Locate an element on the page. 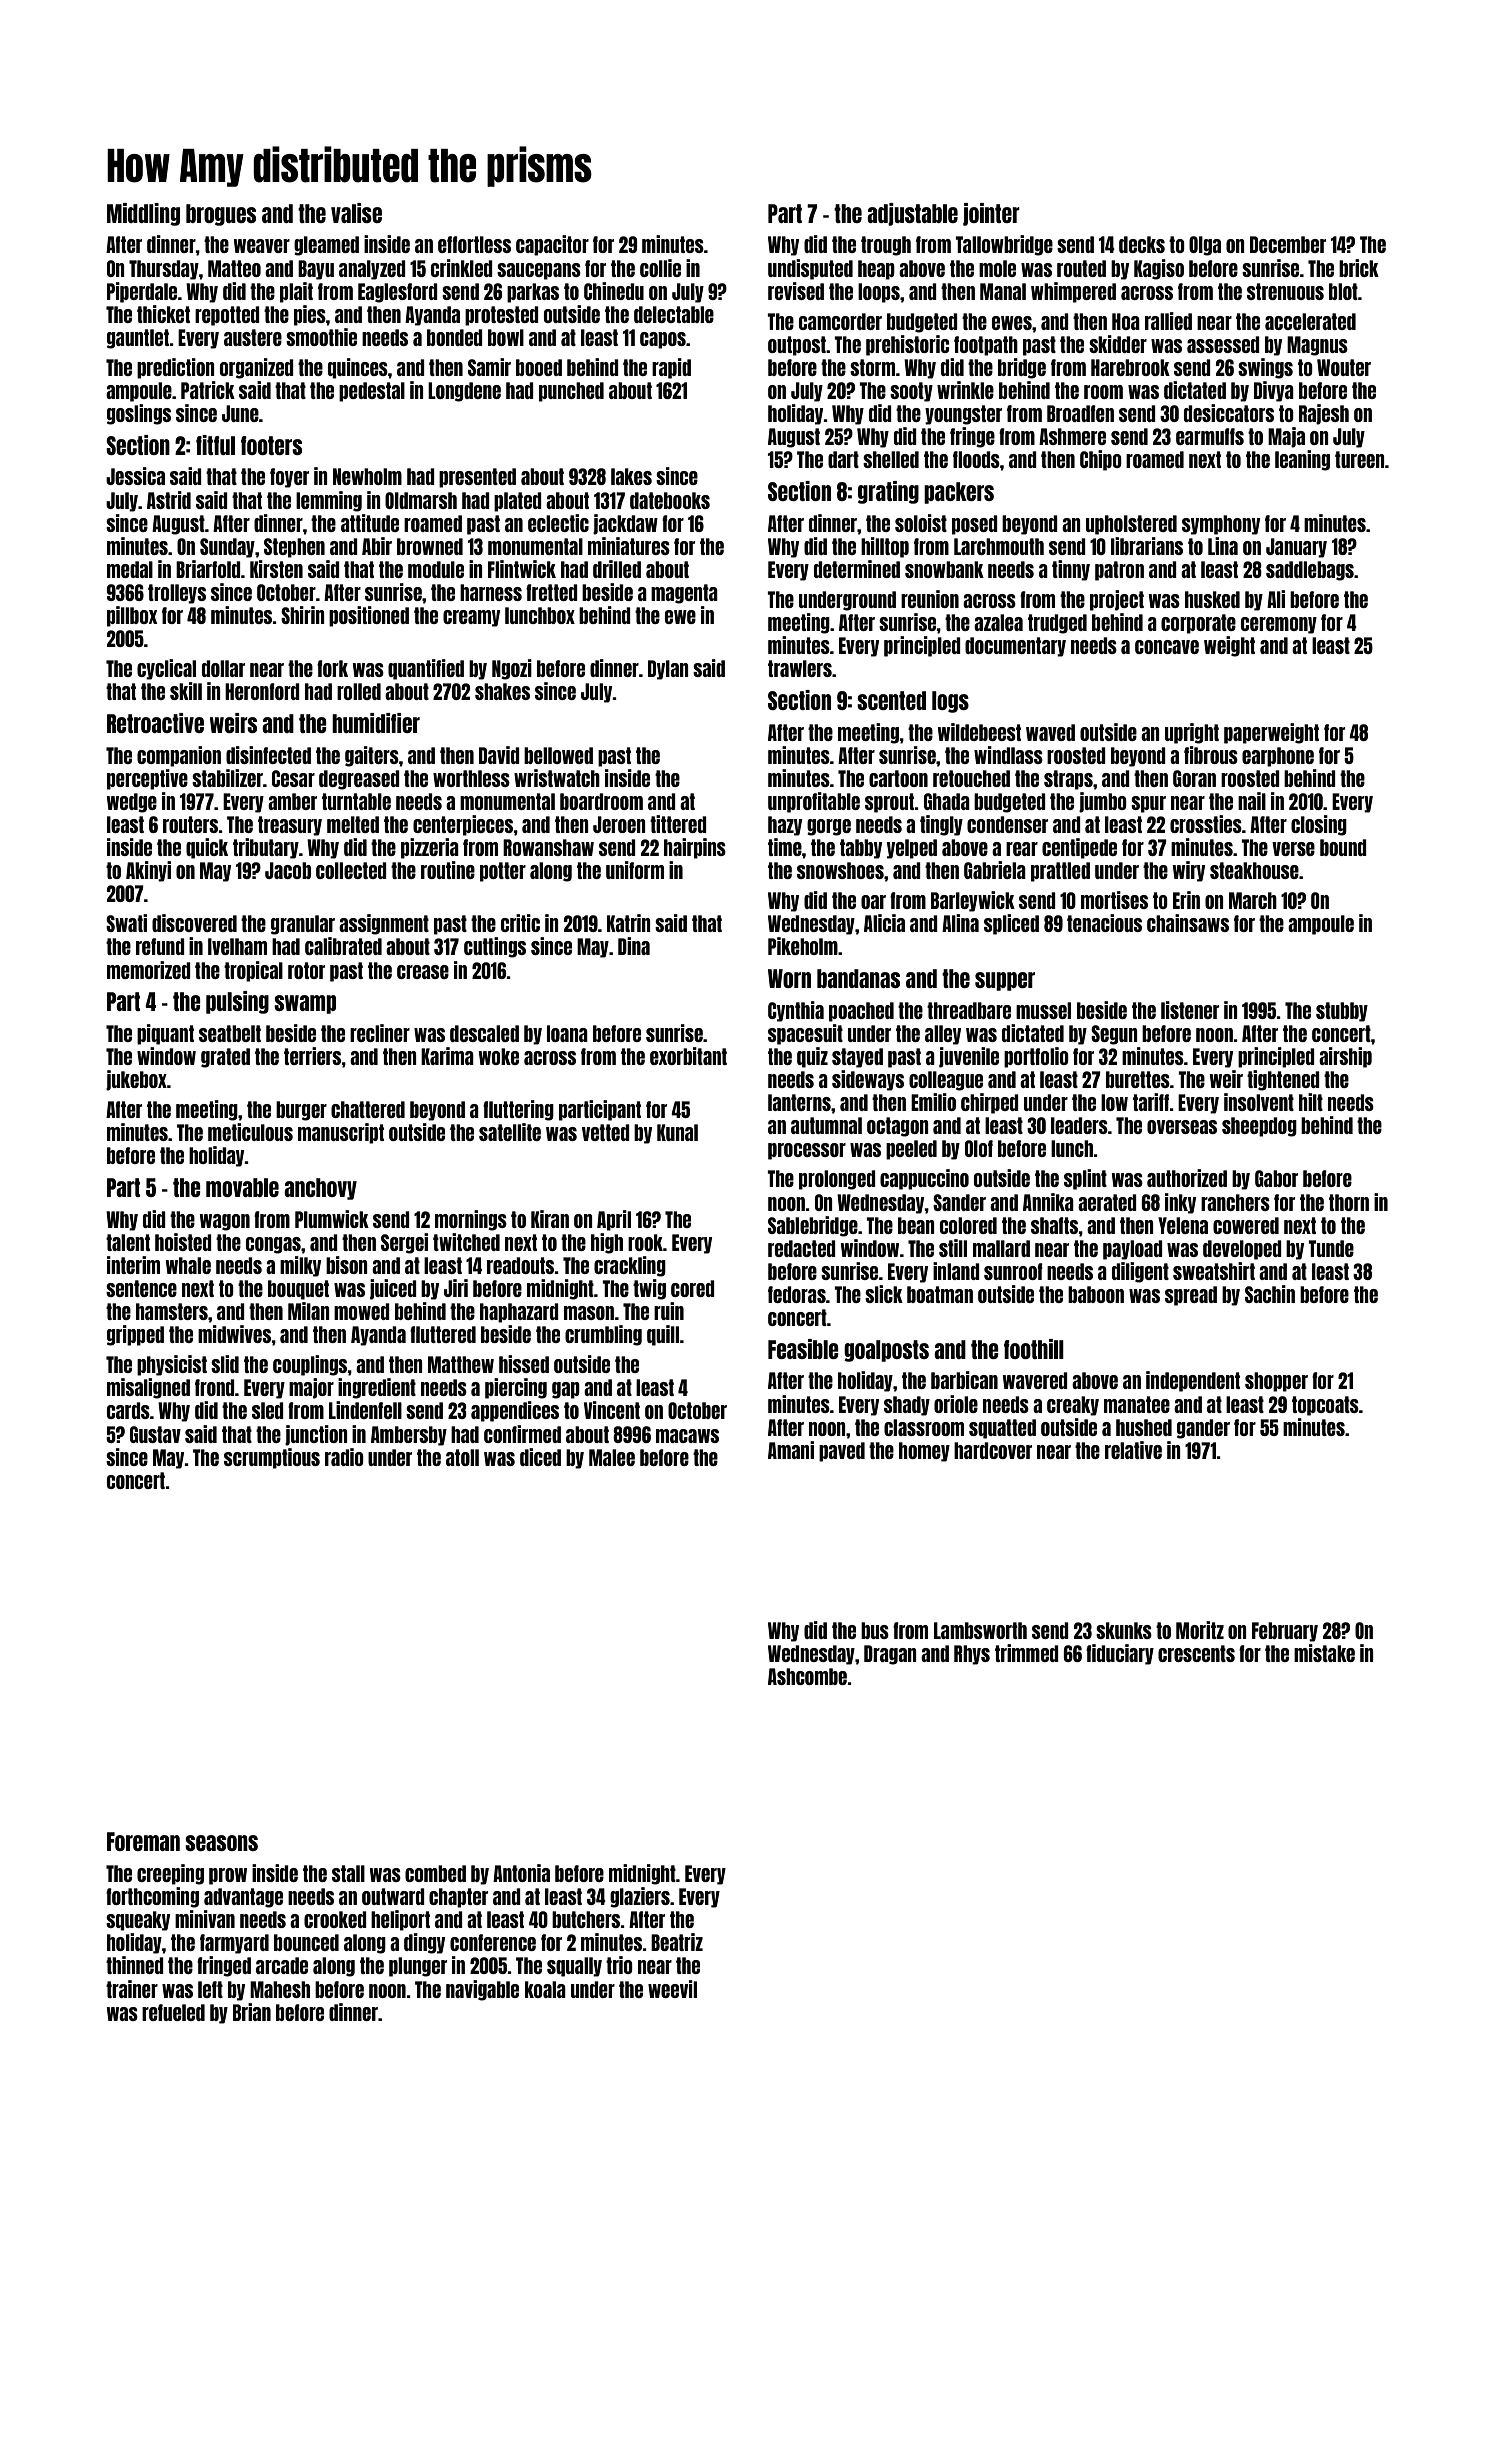 The width and height of the page is (1496, 2464). revised is located at coordinates (796, 291).
